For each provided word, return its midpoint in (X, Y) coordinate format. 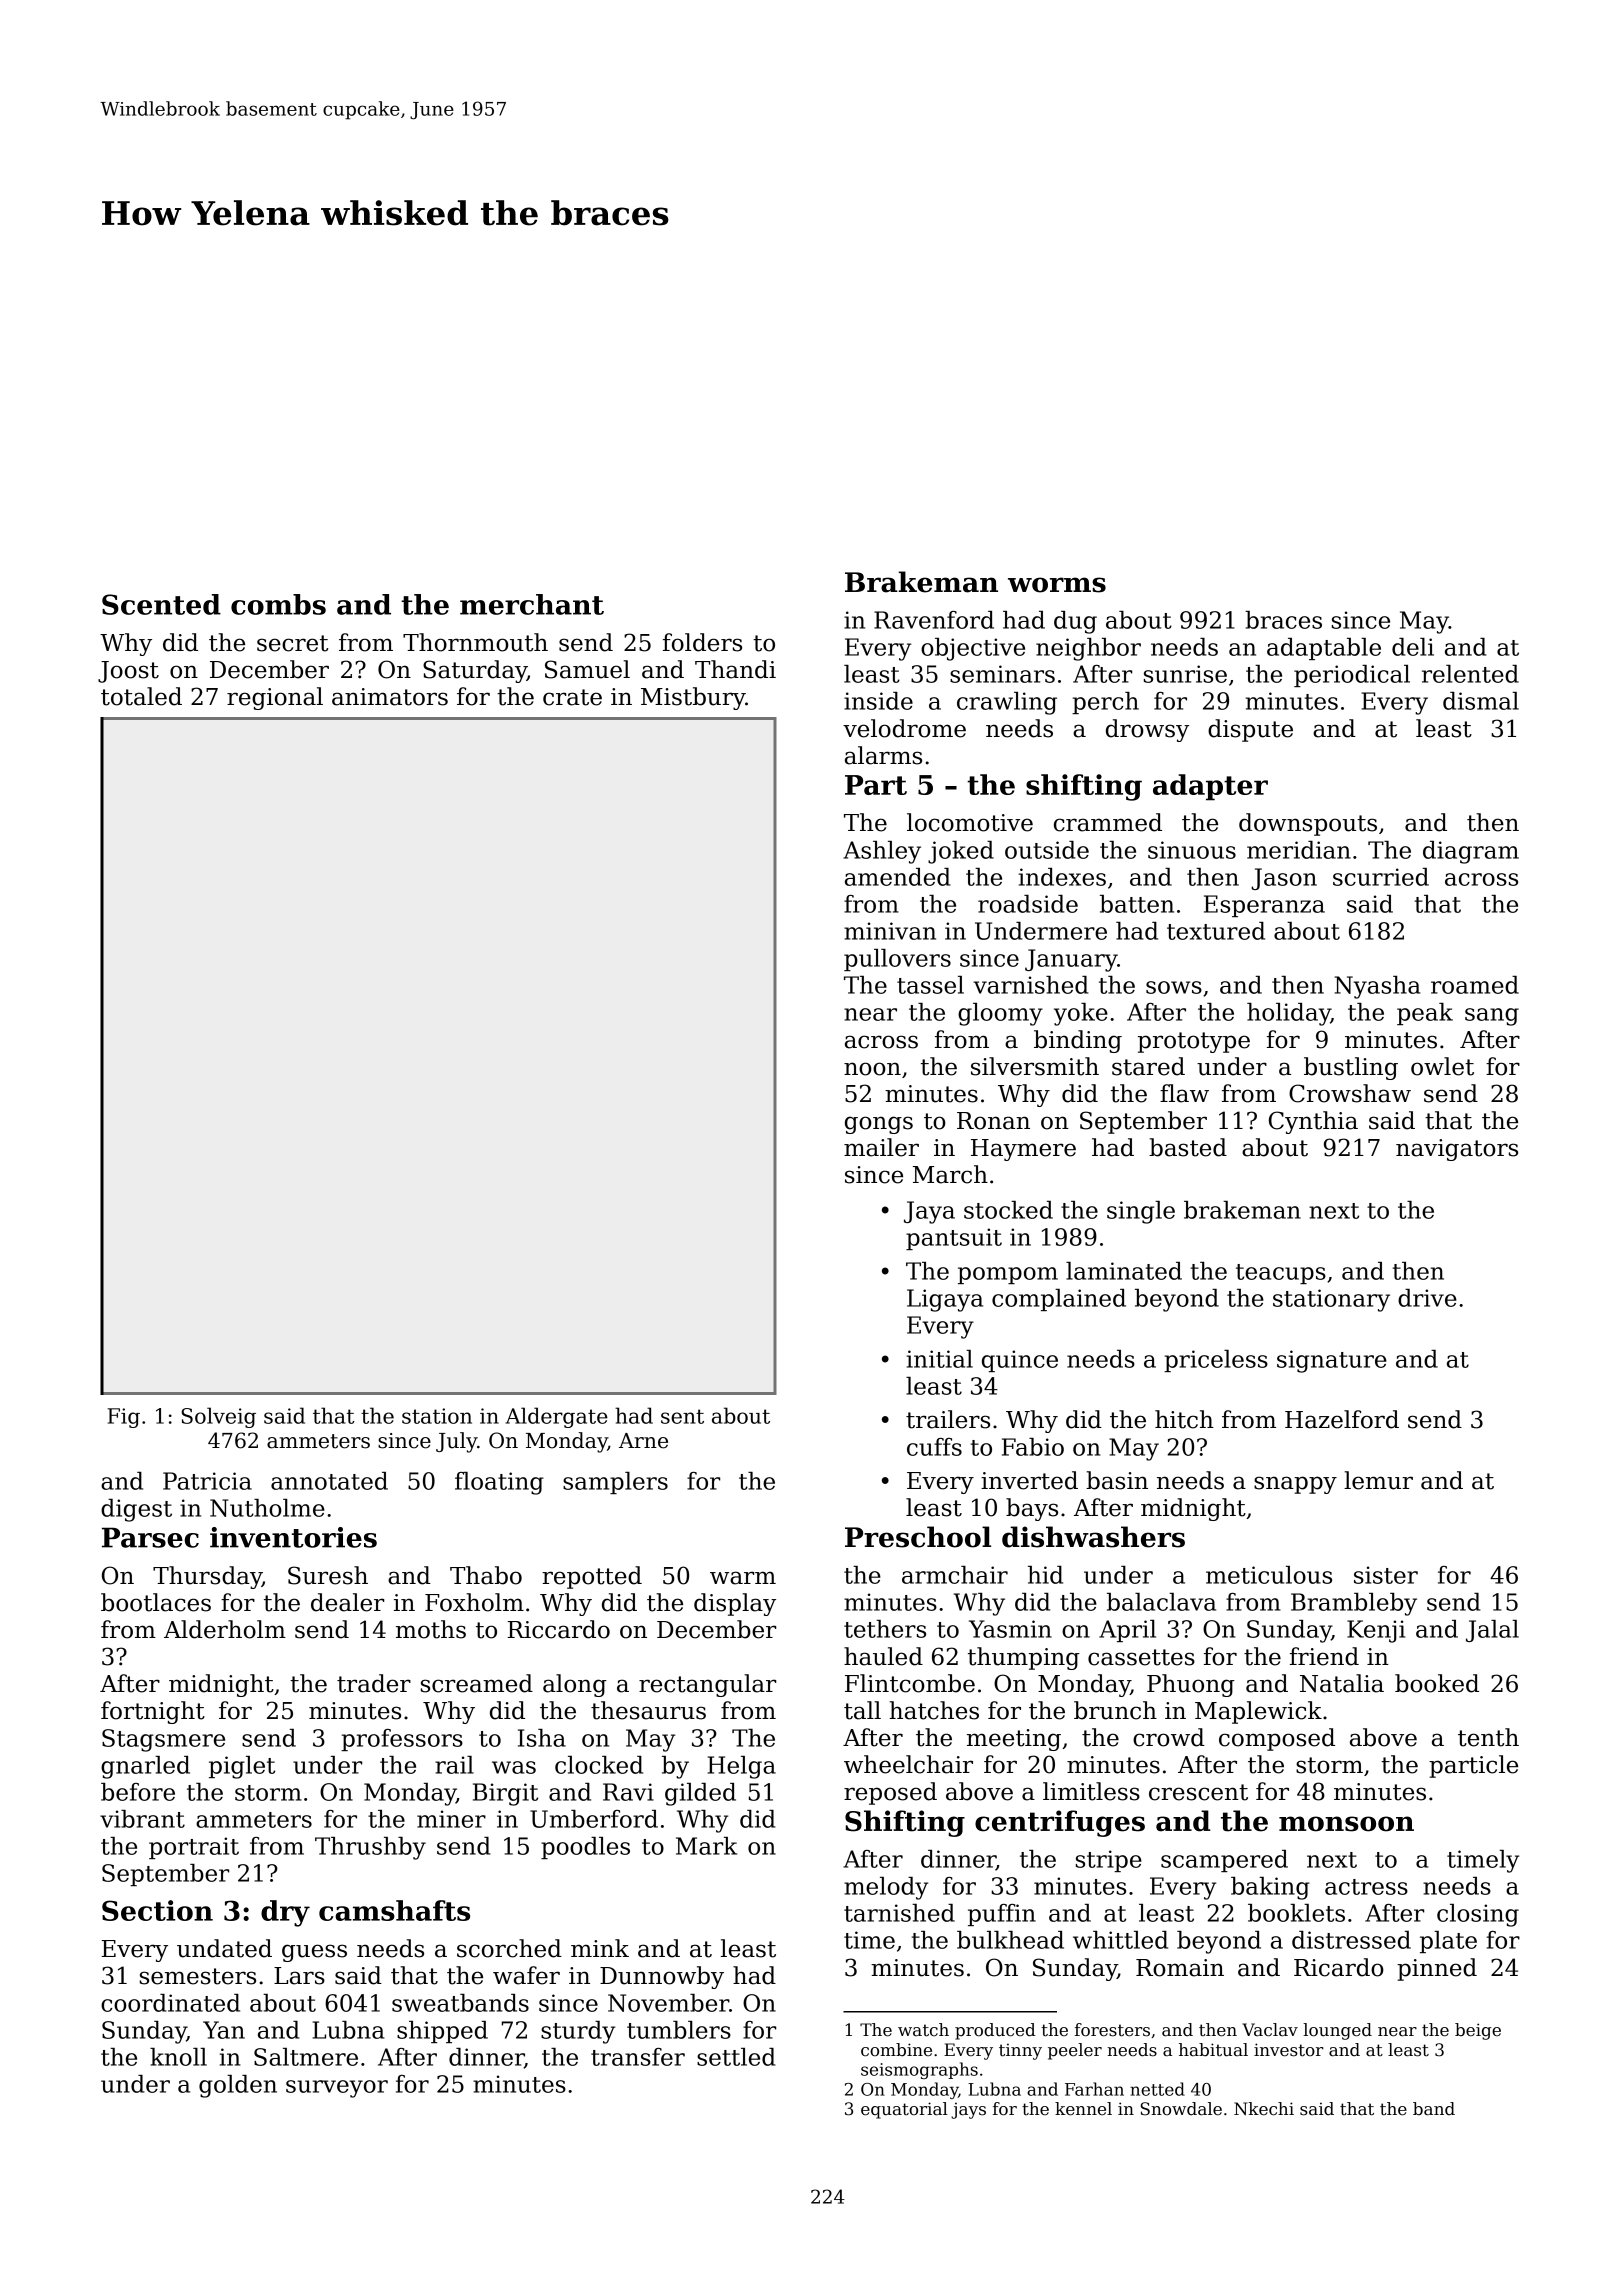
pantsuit (954, 1239)
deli (1413, 647)
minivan (890, 931)
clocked (599, 1765)
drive (1427, 1298)
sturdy (578, 2032)
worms (1057, 585)
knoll (178, 2057)
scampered (1224, 1861)
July (456, 1442)
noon (872, 1069)
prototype (1194, 1042)
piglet (242, 1767)
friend (1324, 1656)
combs (278, 604)
